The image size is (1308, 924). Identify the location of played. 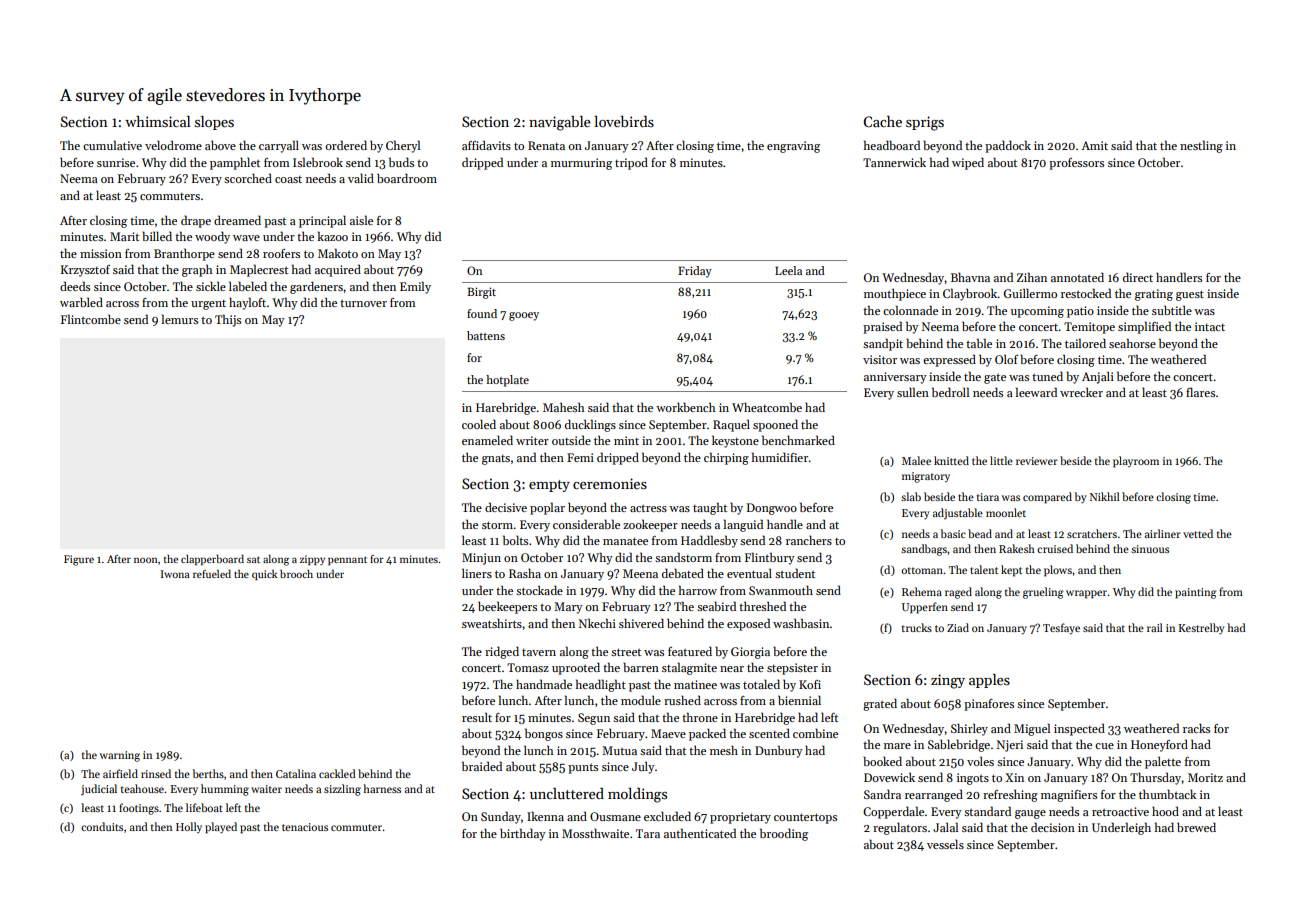
(221, 828).
